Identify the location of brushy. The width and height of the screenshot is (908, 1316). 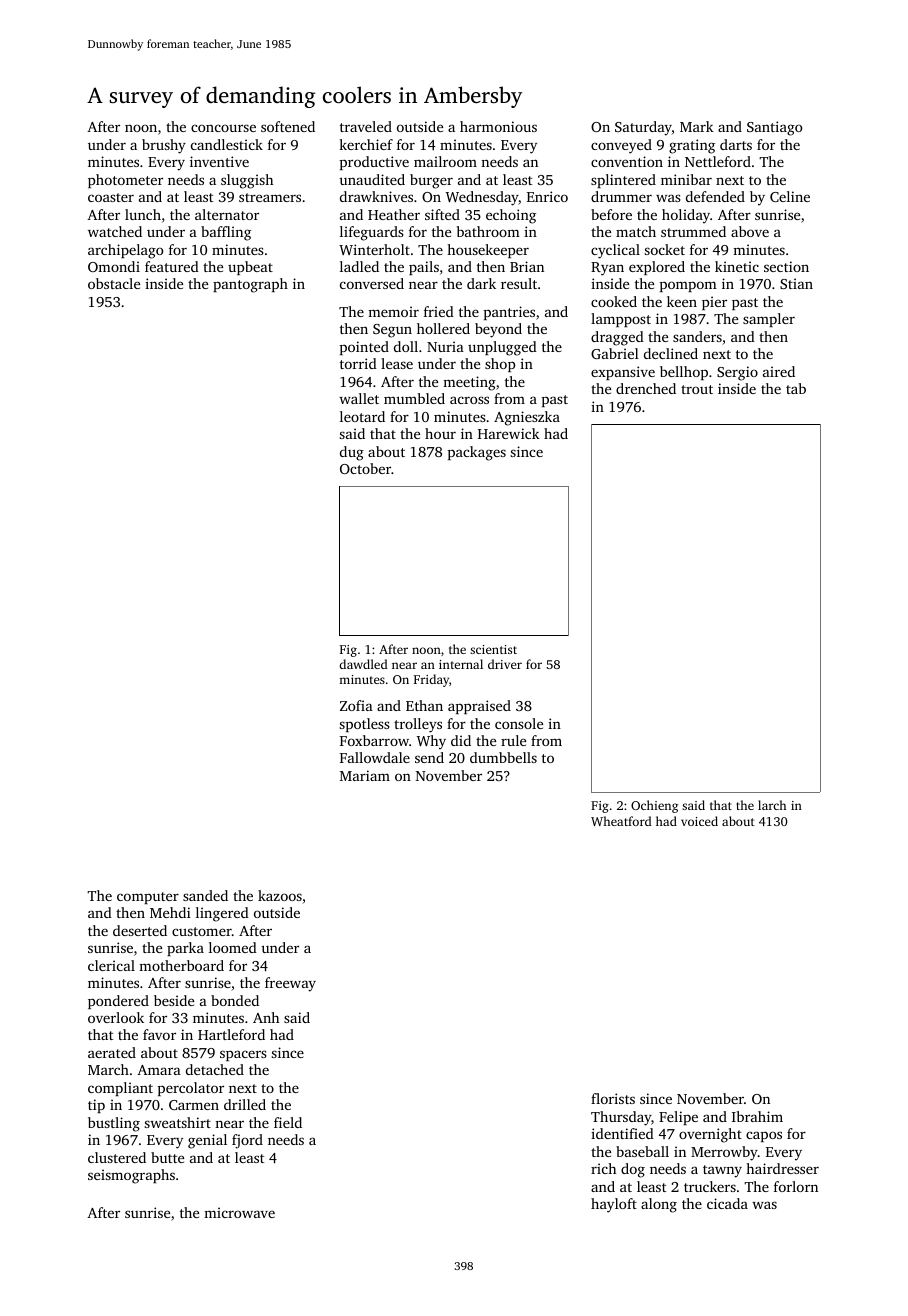
(164, 146).
